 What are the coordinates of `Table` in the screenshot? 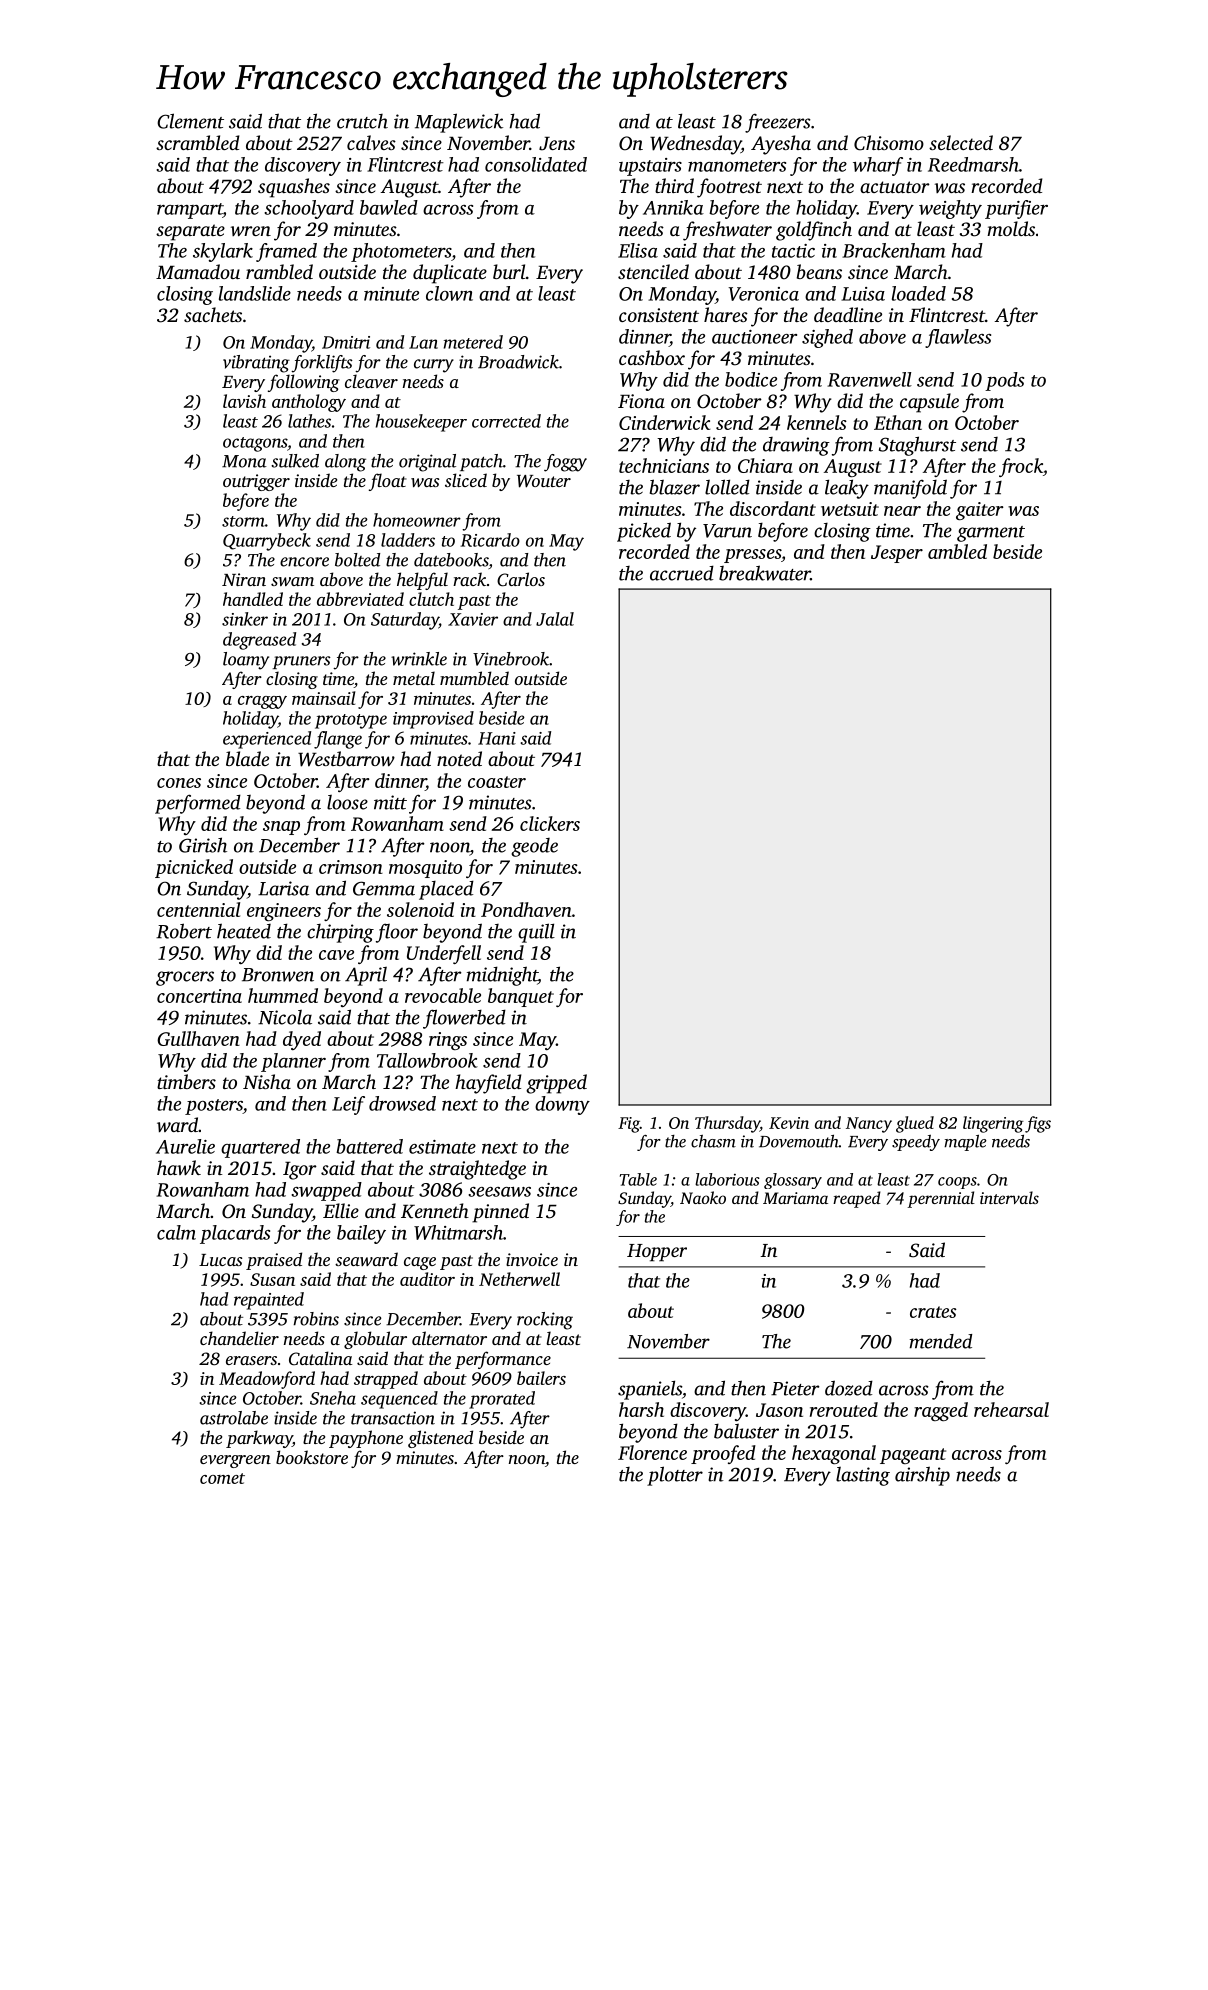 It's located at (638, 1179).
